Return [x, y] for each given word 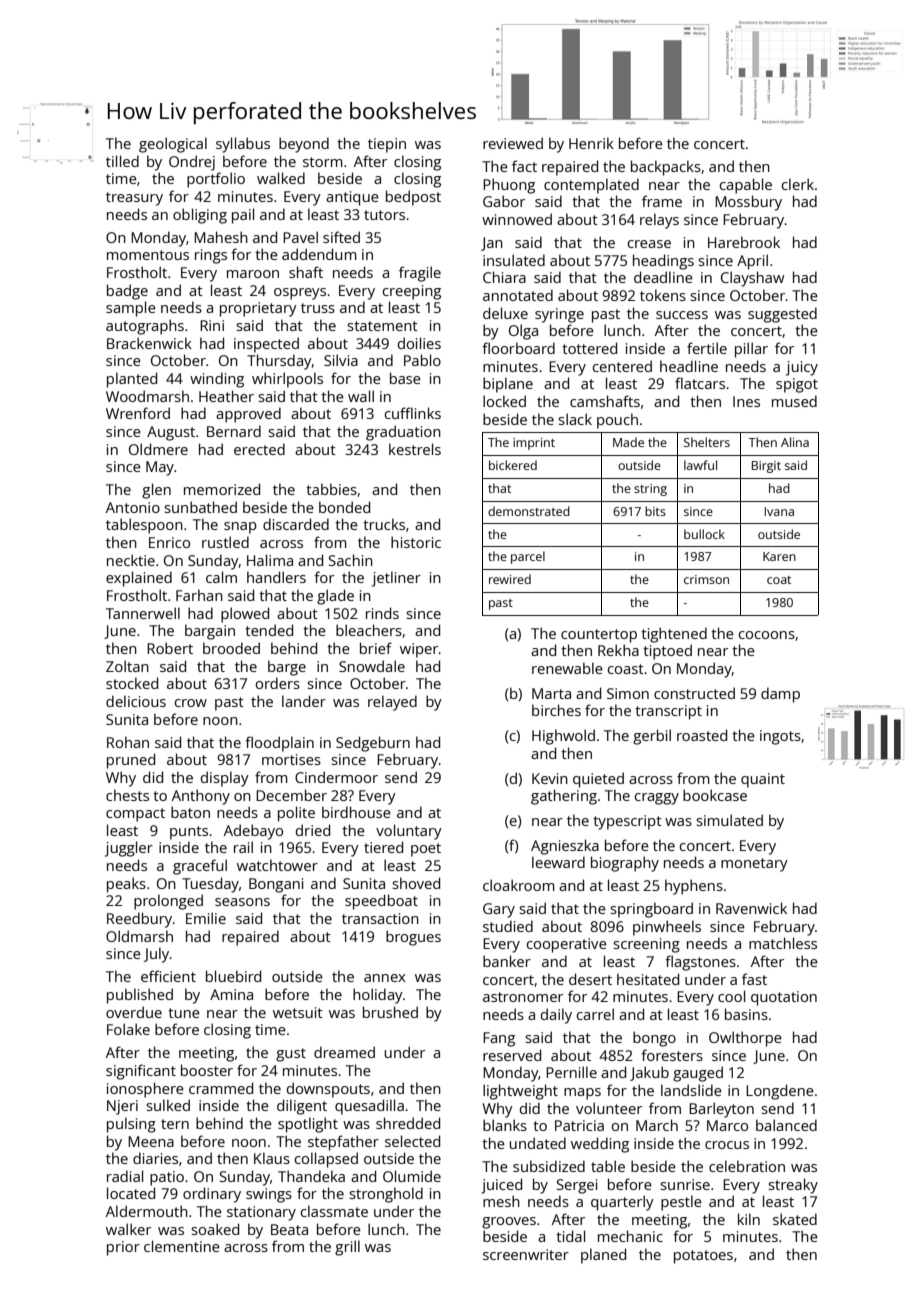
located [131, 1193]
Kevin [550, 778]
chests [127, 795]
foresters [672, 1055]
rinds [382, 613]
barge [287, 668]
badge [127, 292]
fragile [420, 274]
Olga [523, 332]
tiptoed [667, 652]
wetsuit [298, 1012]
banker [507, 961]
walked [281, 178]
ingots [780, 737]
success [682, 315]
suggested [782, 315]
